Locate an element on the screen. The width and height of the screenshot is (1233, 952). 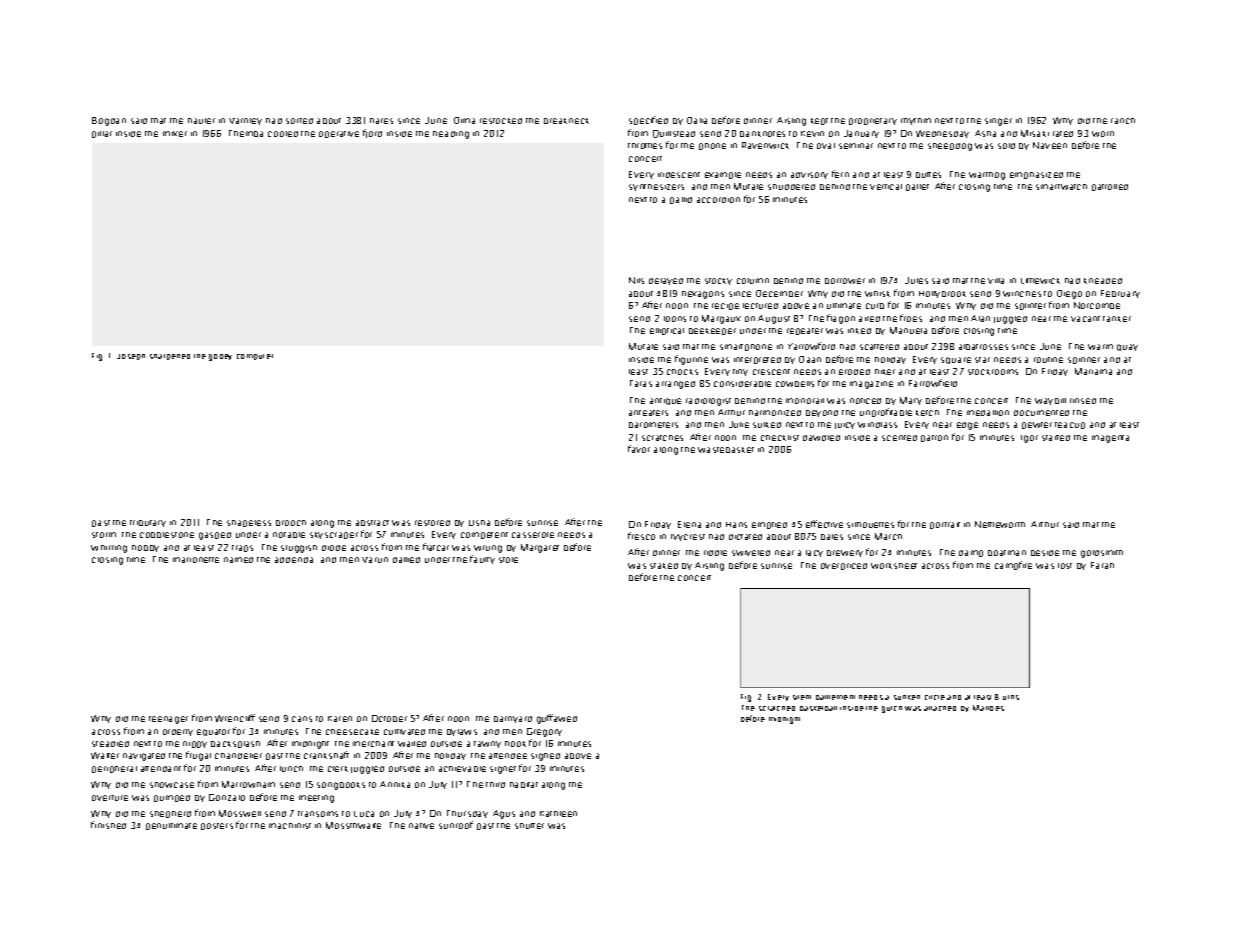
fresco is located at coordinates (641, 536).
